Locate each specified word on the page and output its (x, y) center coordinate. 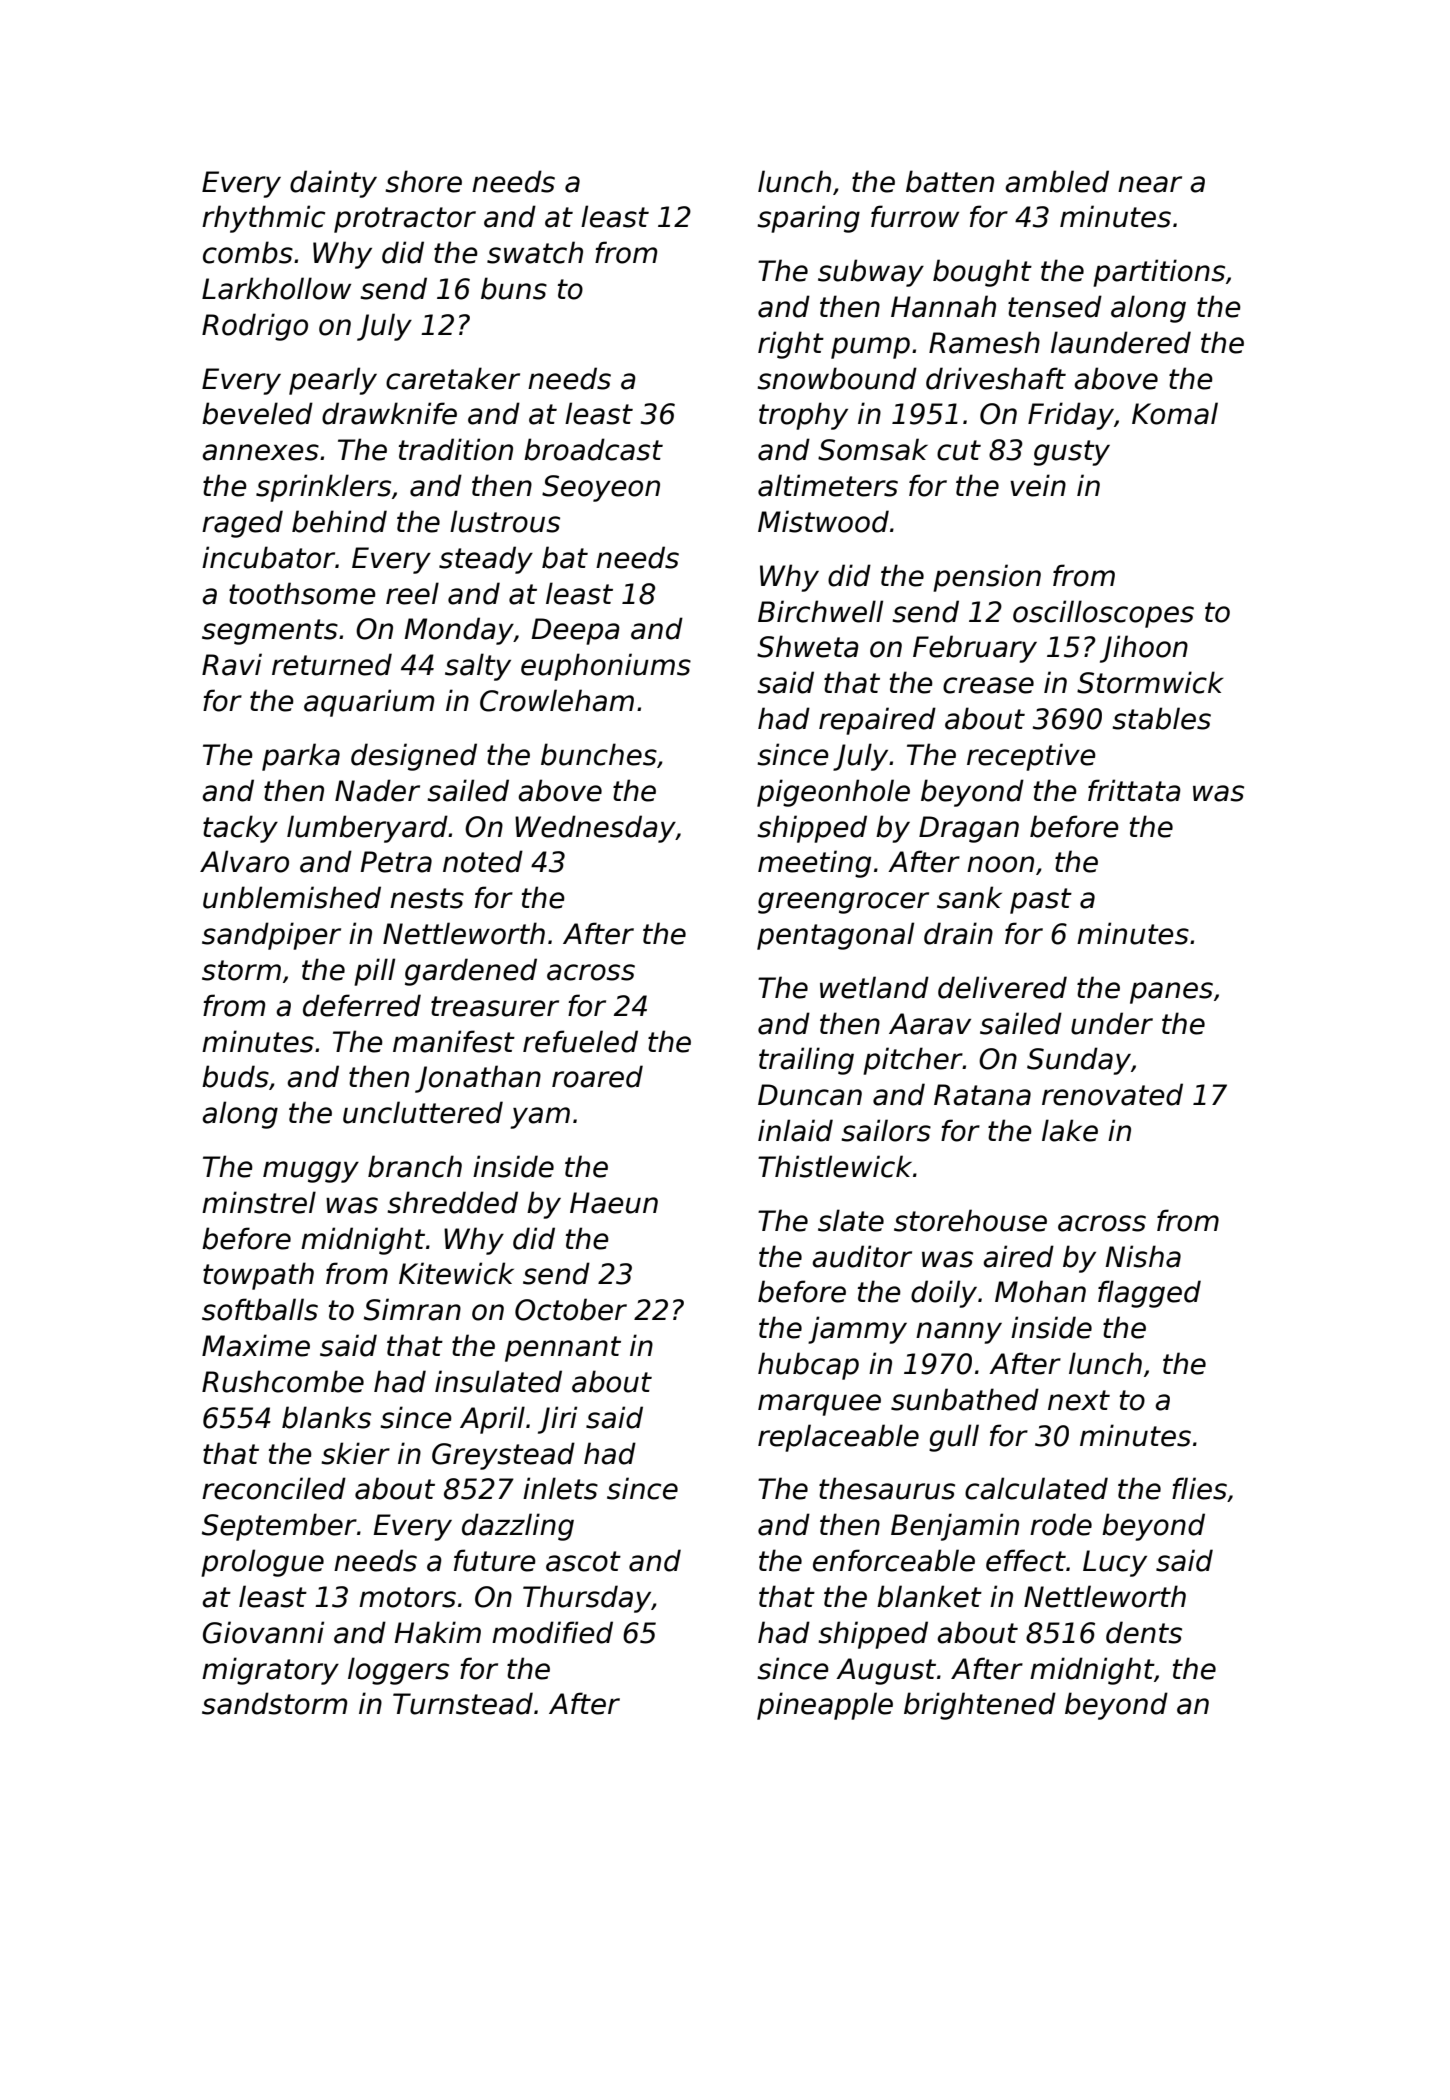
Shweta (808, 646)
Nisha (1143, 1256)
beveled (257, 413)
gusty (1072, 453)
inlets (560, 1488)
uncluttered (423, 1112)
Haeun (614, 1203)
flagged (1149, 1294)
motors (407, 1597)
